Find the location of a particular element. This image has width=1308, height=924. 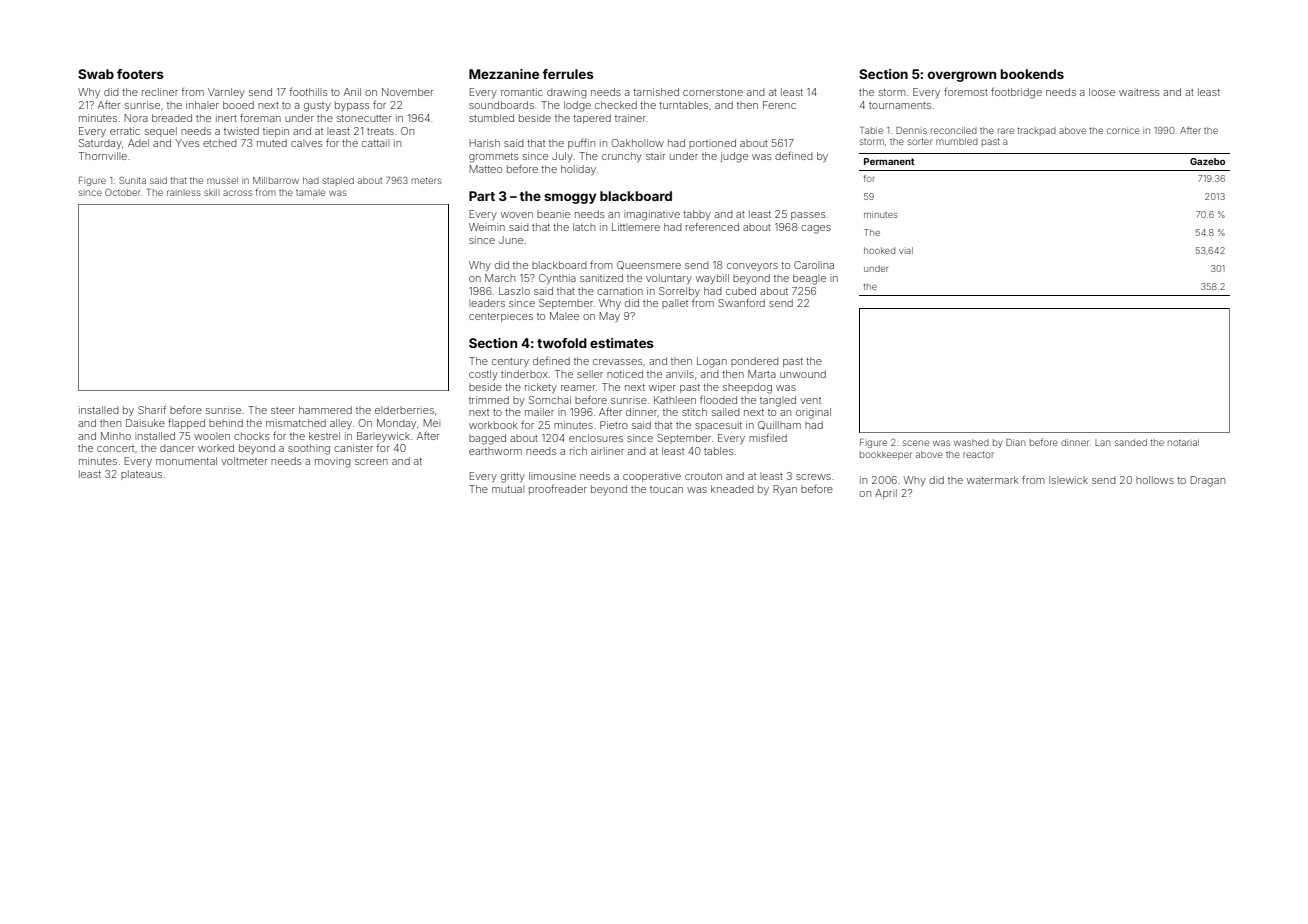

beagle is located at coordinates (809, 279).
